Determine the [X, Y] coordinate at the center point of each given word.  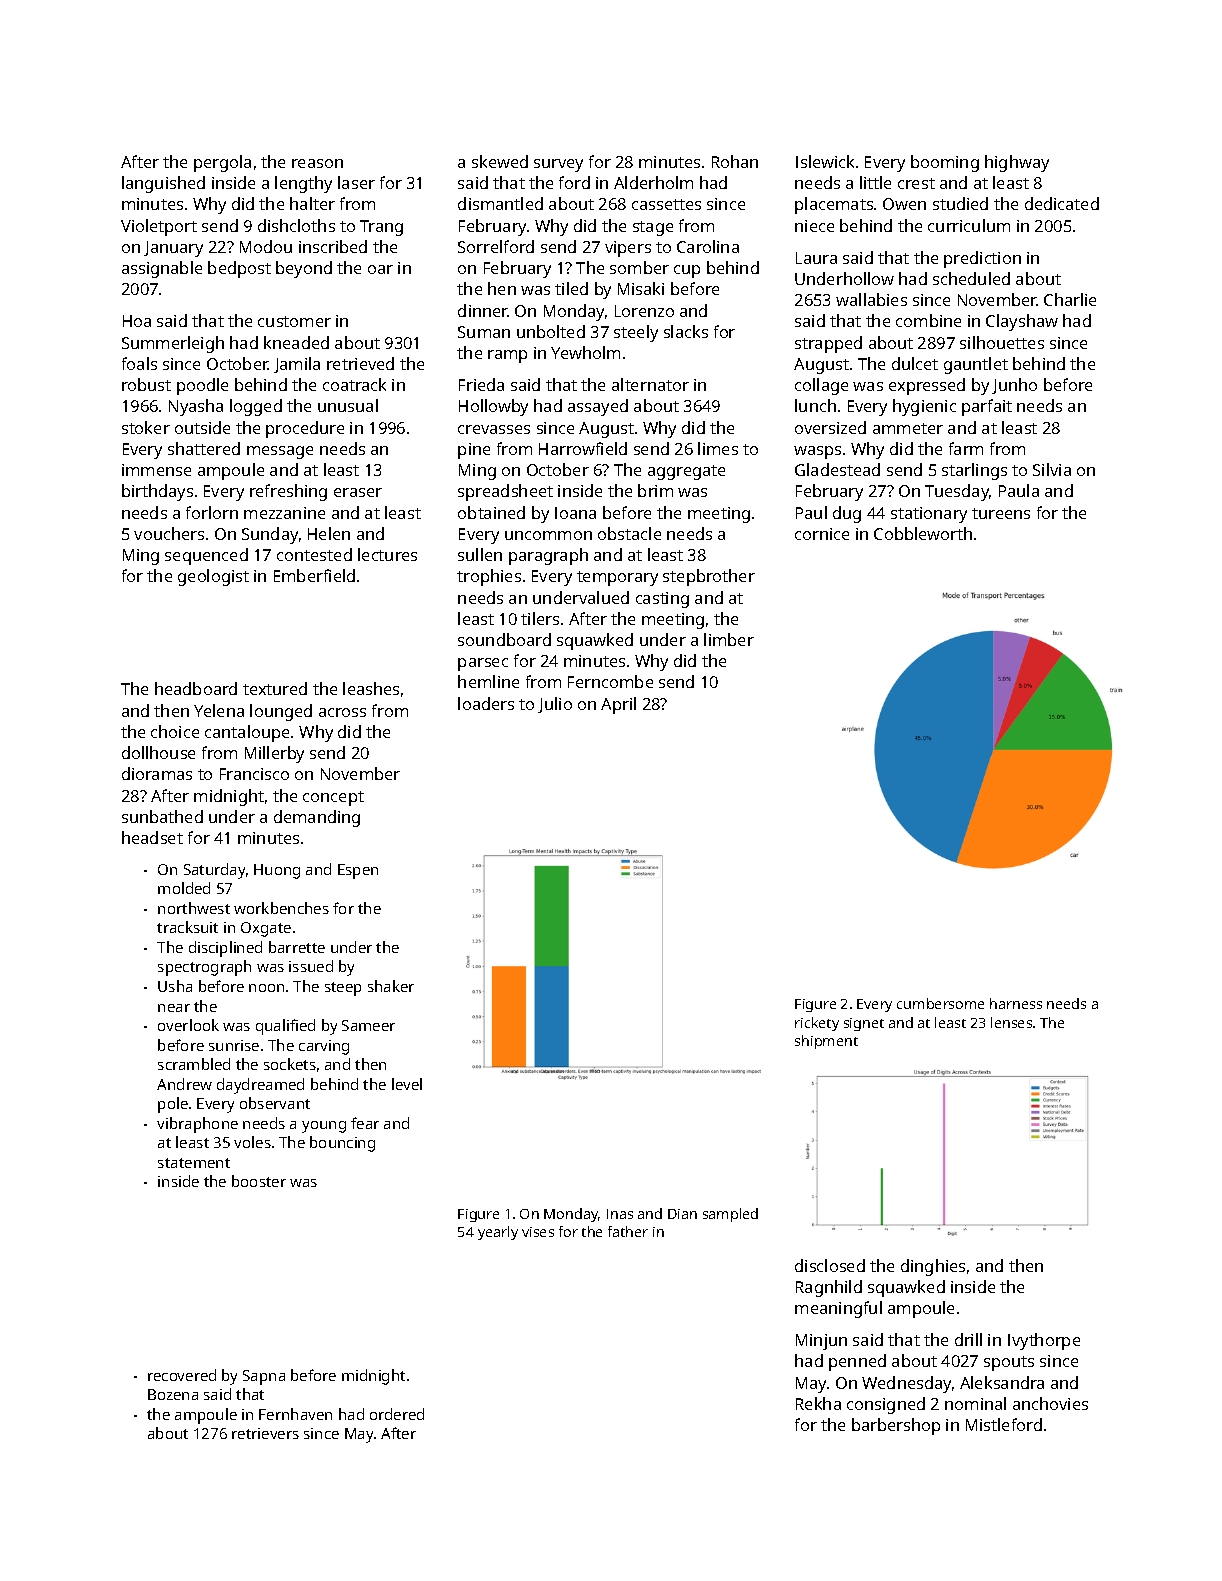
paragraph [548, 556]
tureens [1001, 513]
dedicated [1062, 203]
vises [538, 1232]
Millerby [274, 754]
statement [194, 1163]
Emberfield [314, 575]
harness [1016, 1003]
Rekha [818, 1403]
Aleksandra [1002, 1382]
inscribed [333, 246]
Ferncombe [610, 681]
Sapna [264, 1377]
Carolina [708, 246]
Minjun [821, 1342]
